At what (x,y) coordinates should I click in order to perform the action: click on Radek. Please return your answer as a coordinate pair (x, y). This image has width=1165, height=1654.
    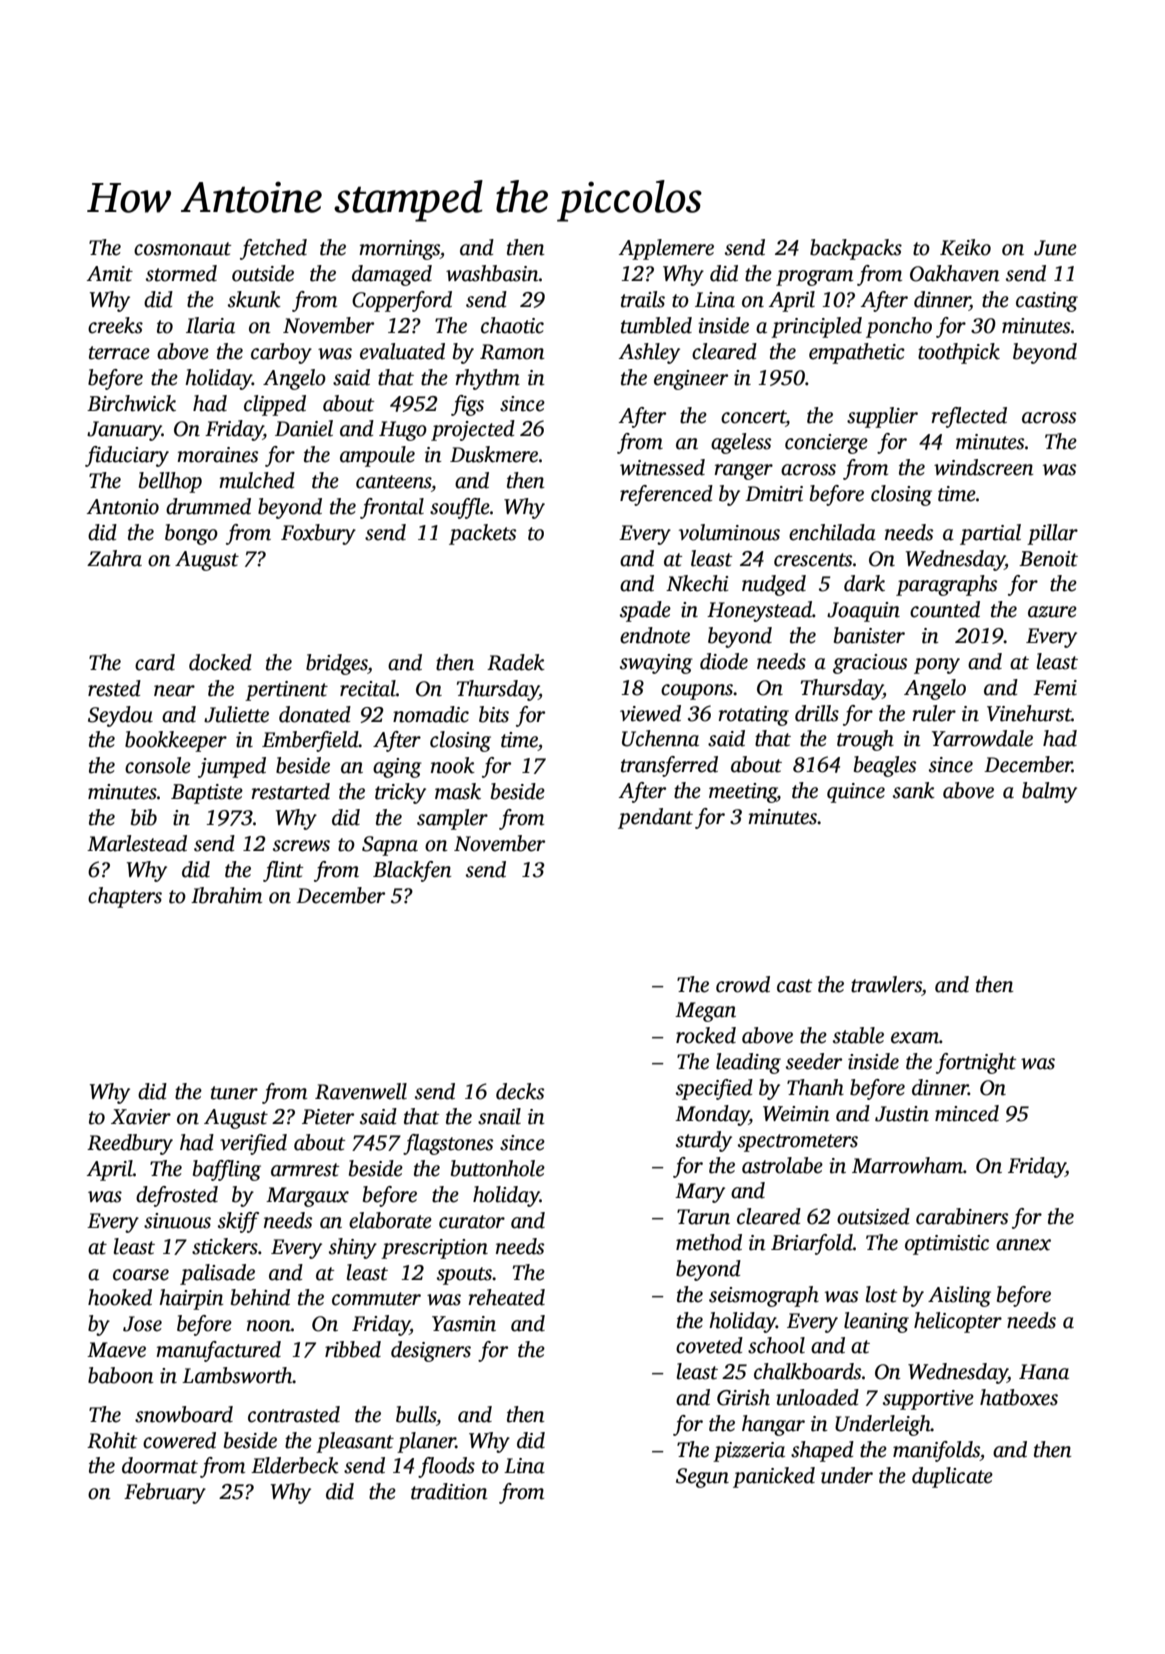
    Looking at the image, I should click on (516, 662).
